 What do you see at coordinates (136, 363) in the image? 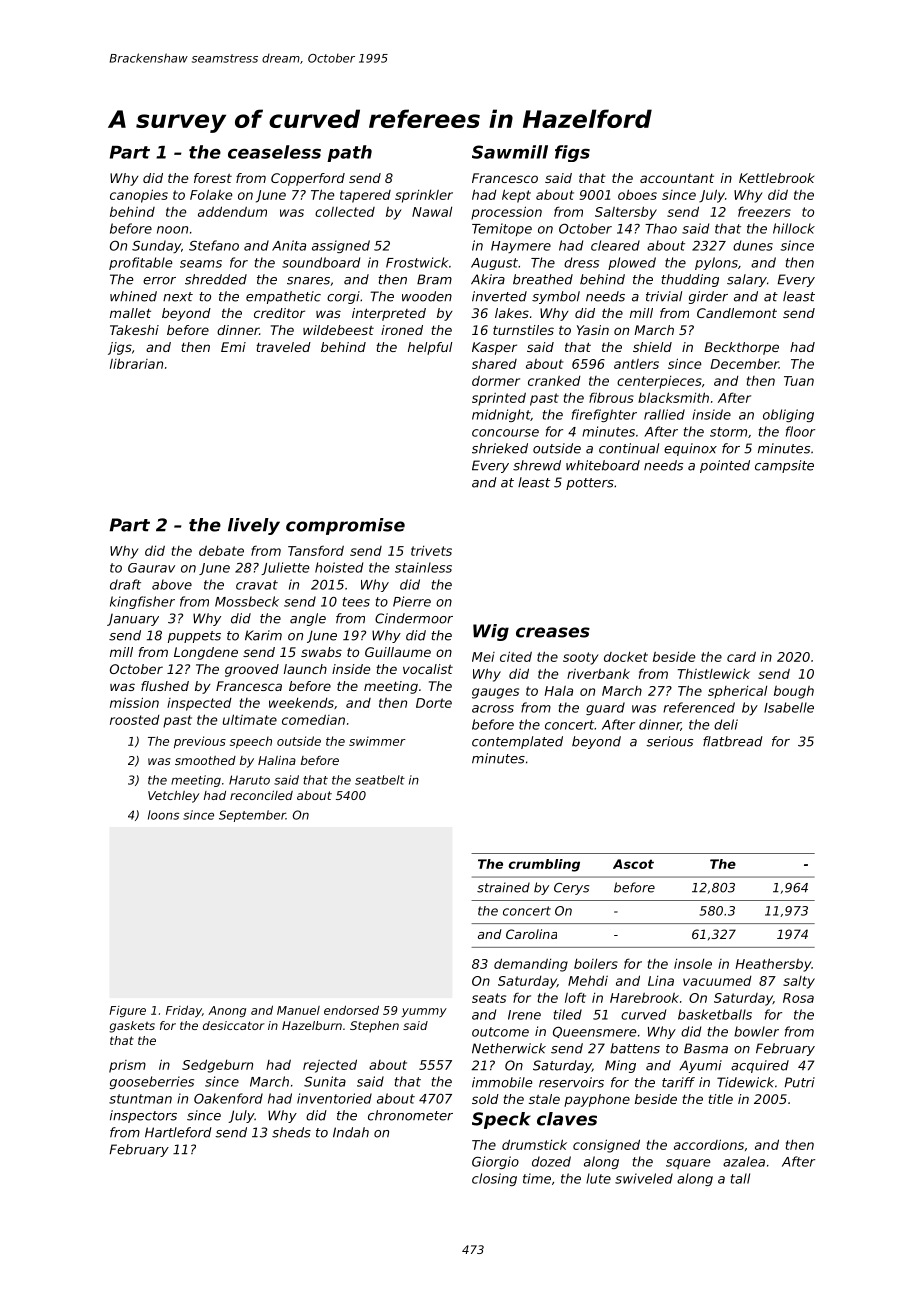
I see `librarian` at bounding box center [136, 363].
